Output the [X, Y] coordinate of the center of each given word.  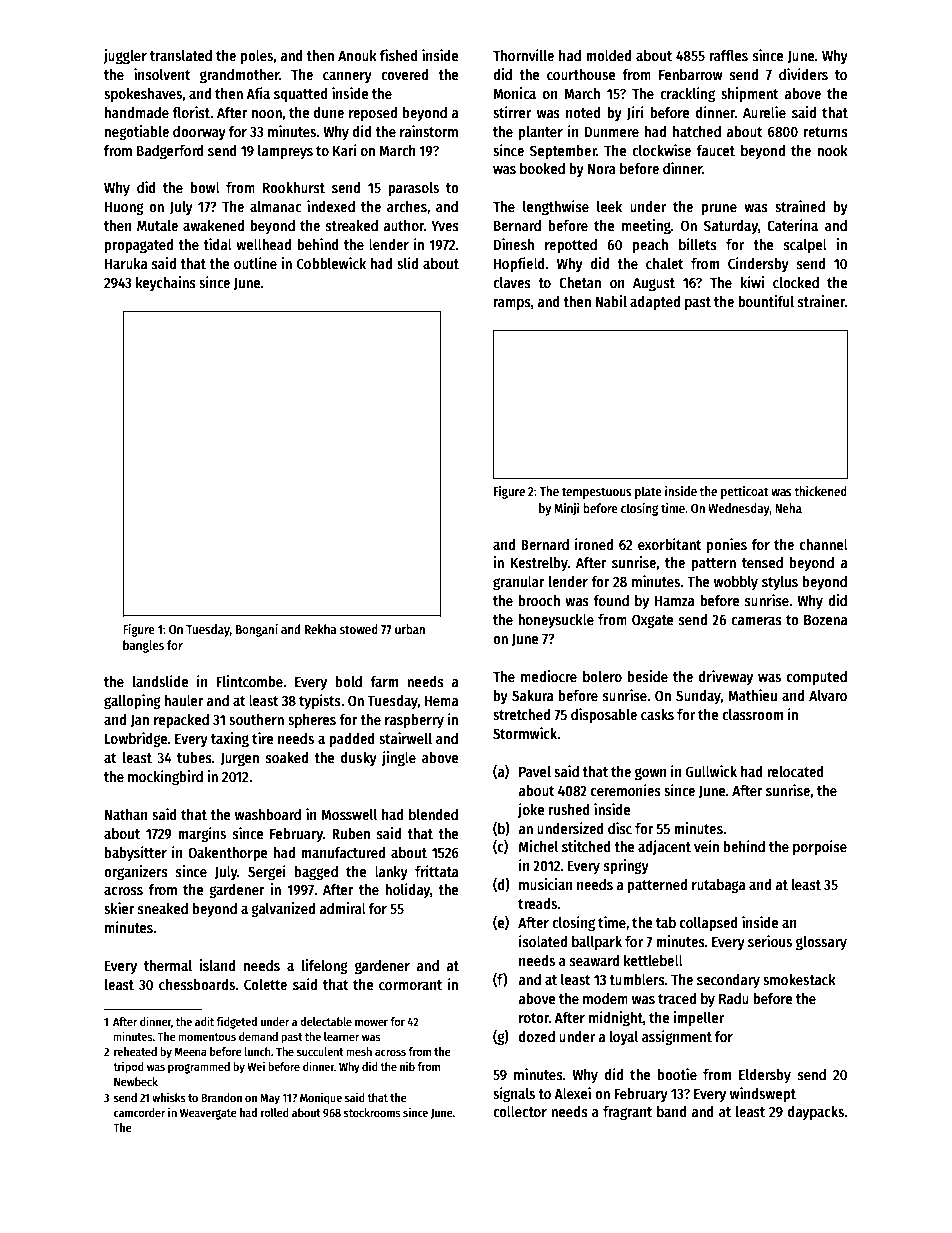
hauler [184, 700]
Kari [345, 150]
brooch [539, 600]
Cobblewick [331, 263]
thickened [820, 491]
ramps [512, 304]
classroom [752, 714]
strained [800, 206]
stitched [586, 846]
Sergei [267, 872]
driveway [726, 677]
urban [410, 629]
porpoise [820, 847]
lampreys [285, 152]
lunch [257, 1051]
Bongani [257, 630]
